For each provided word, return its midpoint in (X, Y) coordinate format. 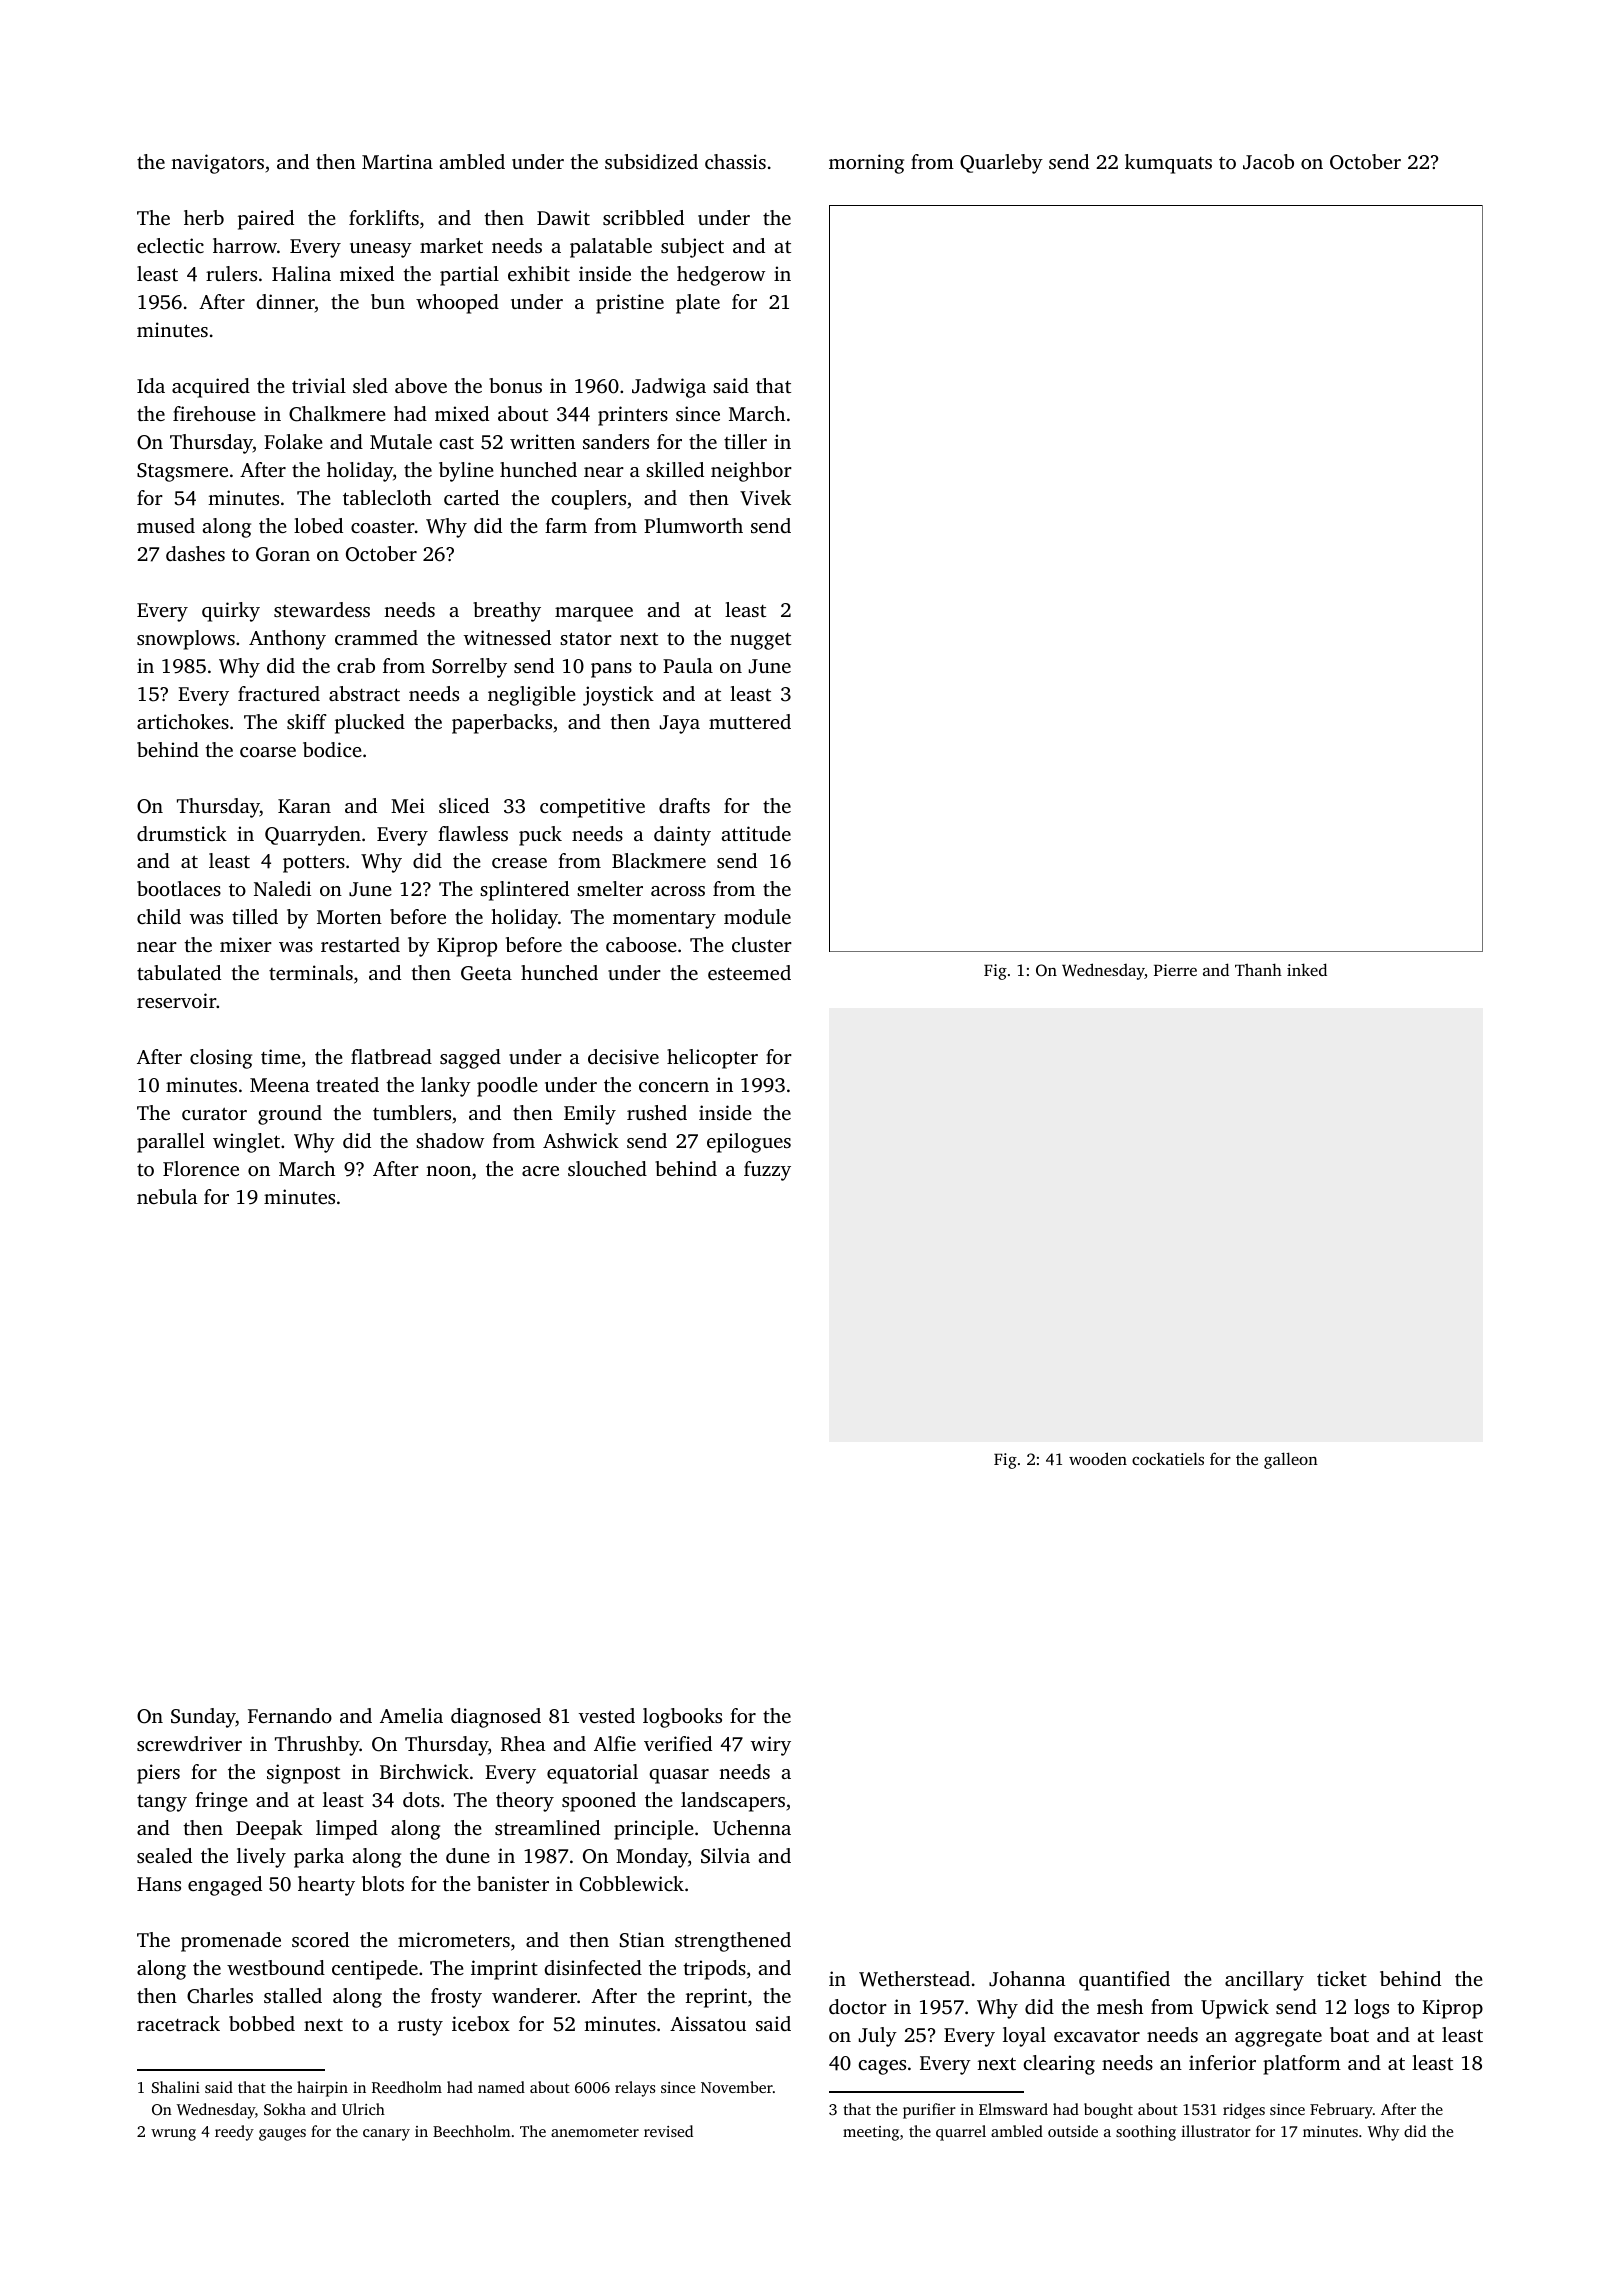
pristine (630, 304)
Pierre (1175, 970)
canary (386, 2135)
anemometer (595, 2132)
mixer (246, 944)
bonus (515, 385)
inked (1307, 969)
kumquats (1168, 164)
